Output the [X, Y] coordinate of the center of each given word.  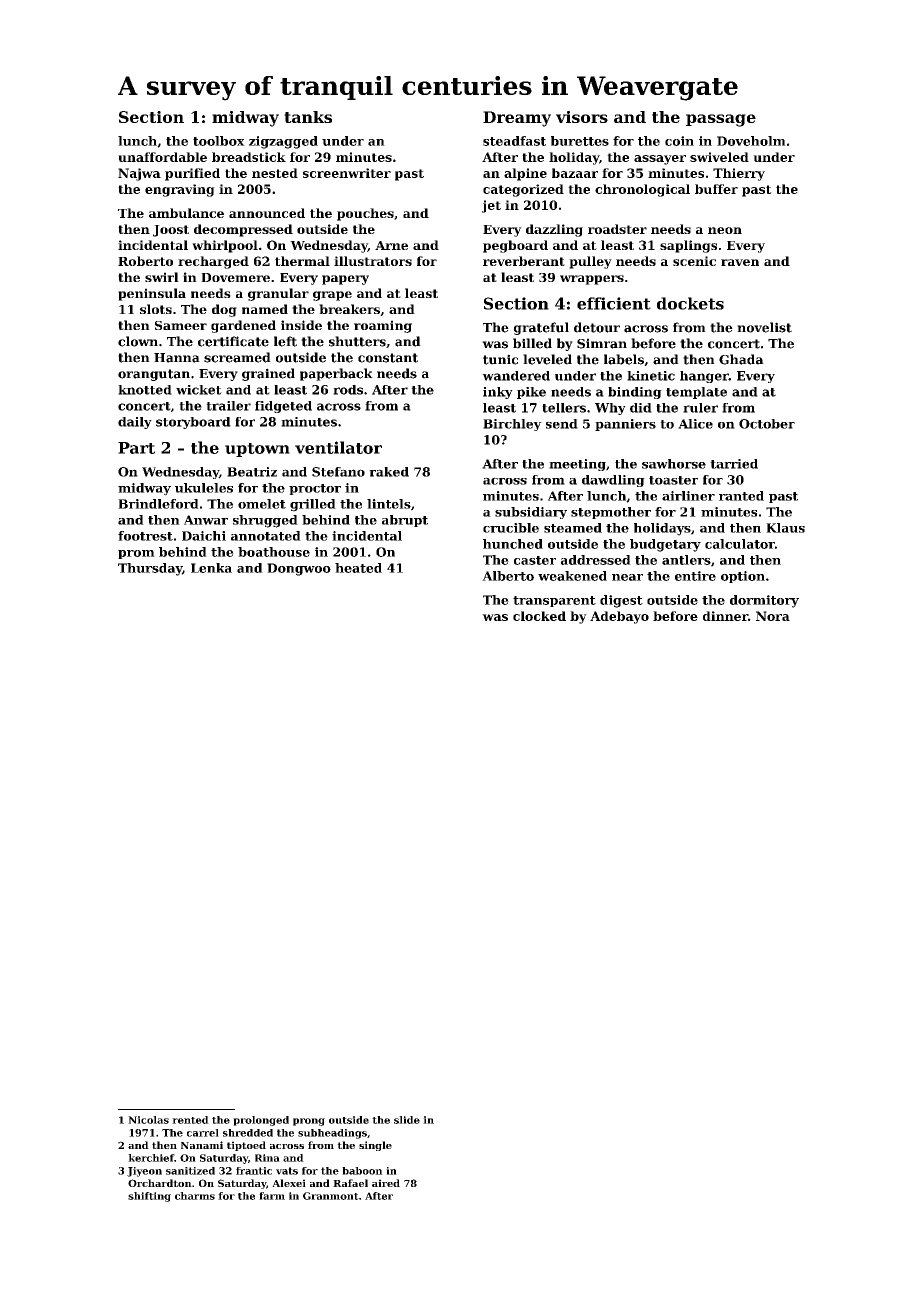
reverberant [524, 261]
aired [386, 1183]
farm [272, 1196]
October [767, 424]
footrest [145, 536]
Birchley [512, 425]
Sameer [181, 325]
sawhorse [674, 464]
